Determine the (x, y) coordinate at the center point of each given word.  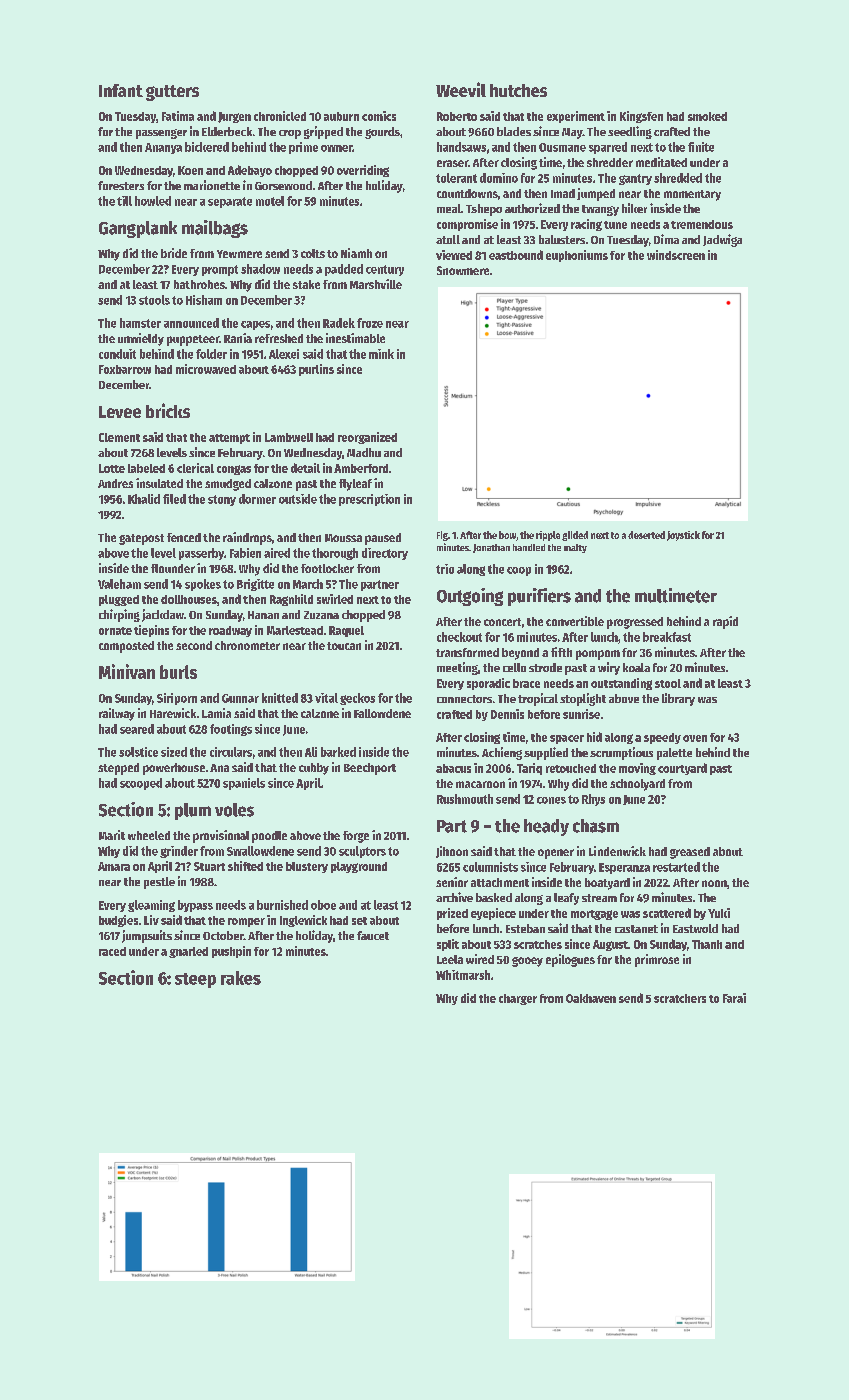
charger (518, 999)
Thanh (707, 944)
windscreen (676, 255)
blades (514, 131)
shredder (610, 162)
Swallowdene (260, 851)
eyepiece (493, 914)
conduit (117, 354)
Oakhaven (591, 998)
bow (507, 535)
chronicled (280, 116)
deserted (646, 535)
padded (344, 270)
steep (195, 980)
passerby (201, 554)
